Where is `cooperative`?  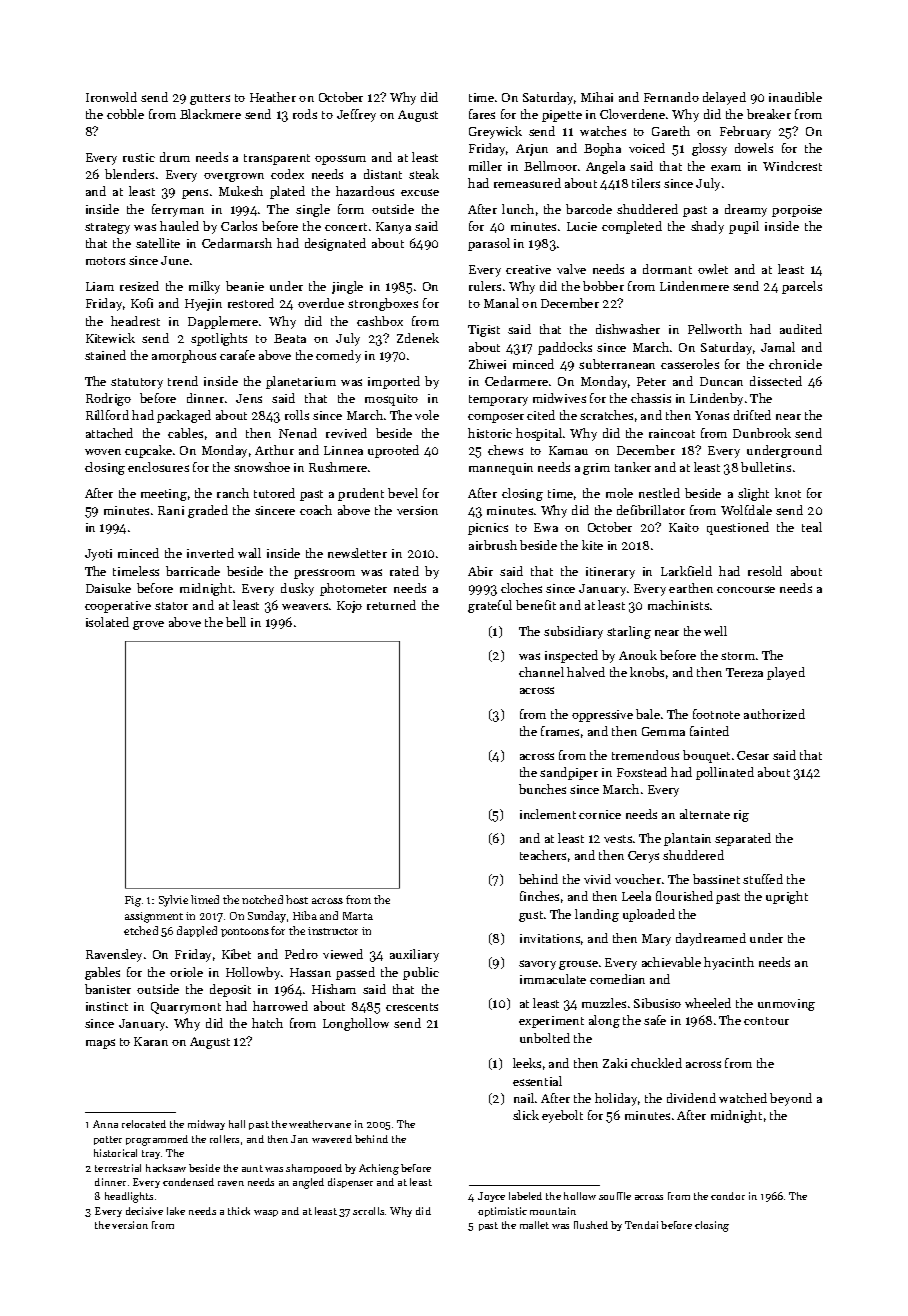 cooperative is located at coordinates (118, 607).
